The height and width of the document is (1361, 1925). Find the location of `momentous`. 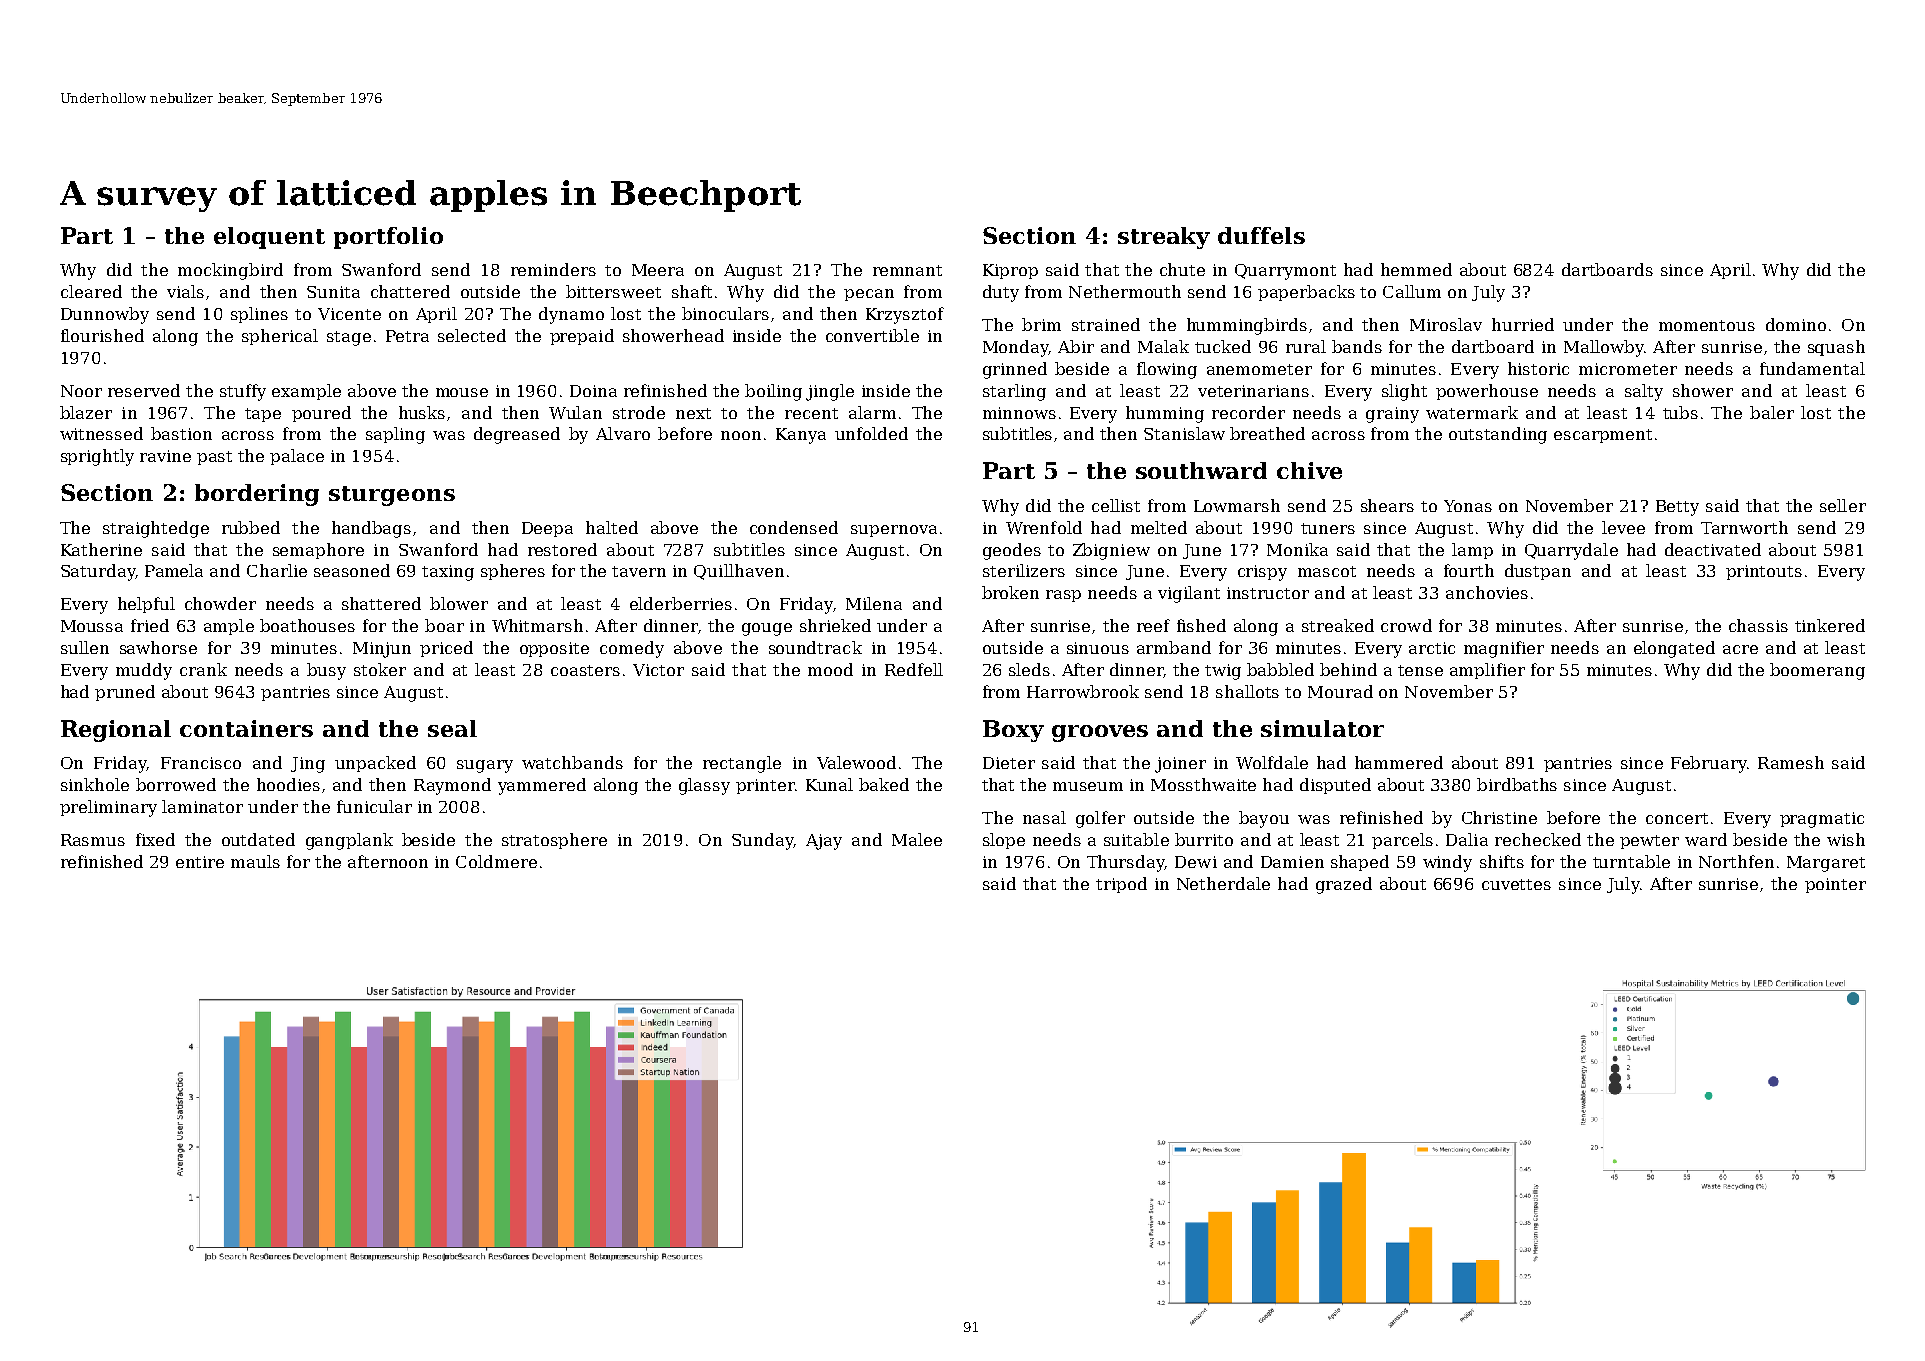

momentous is located at coordinates (1707, 325).
